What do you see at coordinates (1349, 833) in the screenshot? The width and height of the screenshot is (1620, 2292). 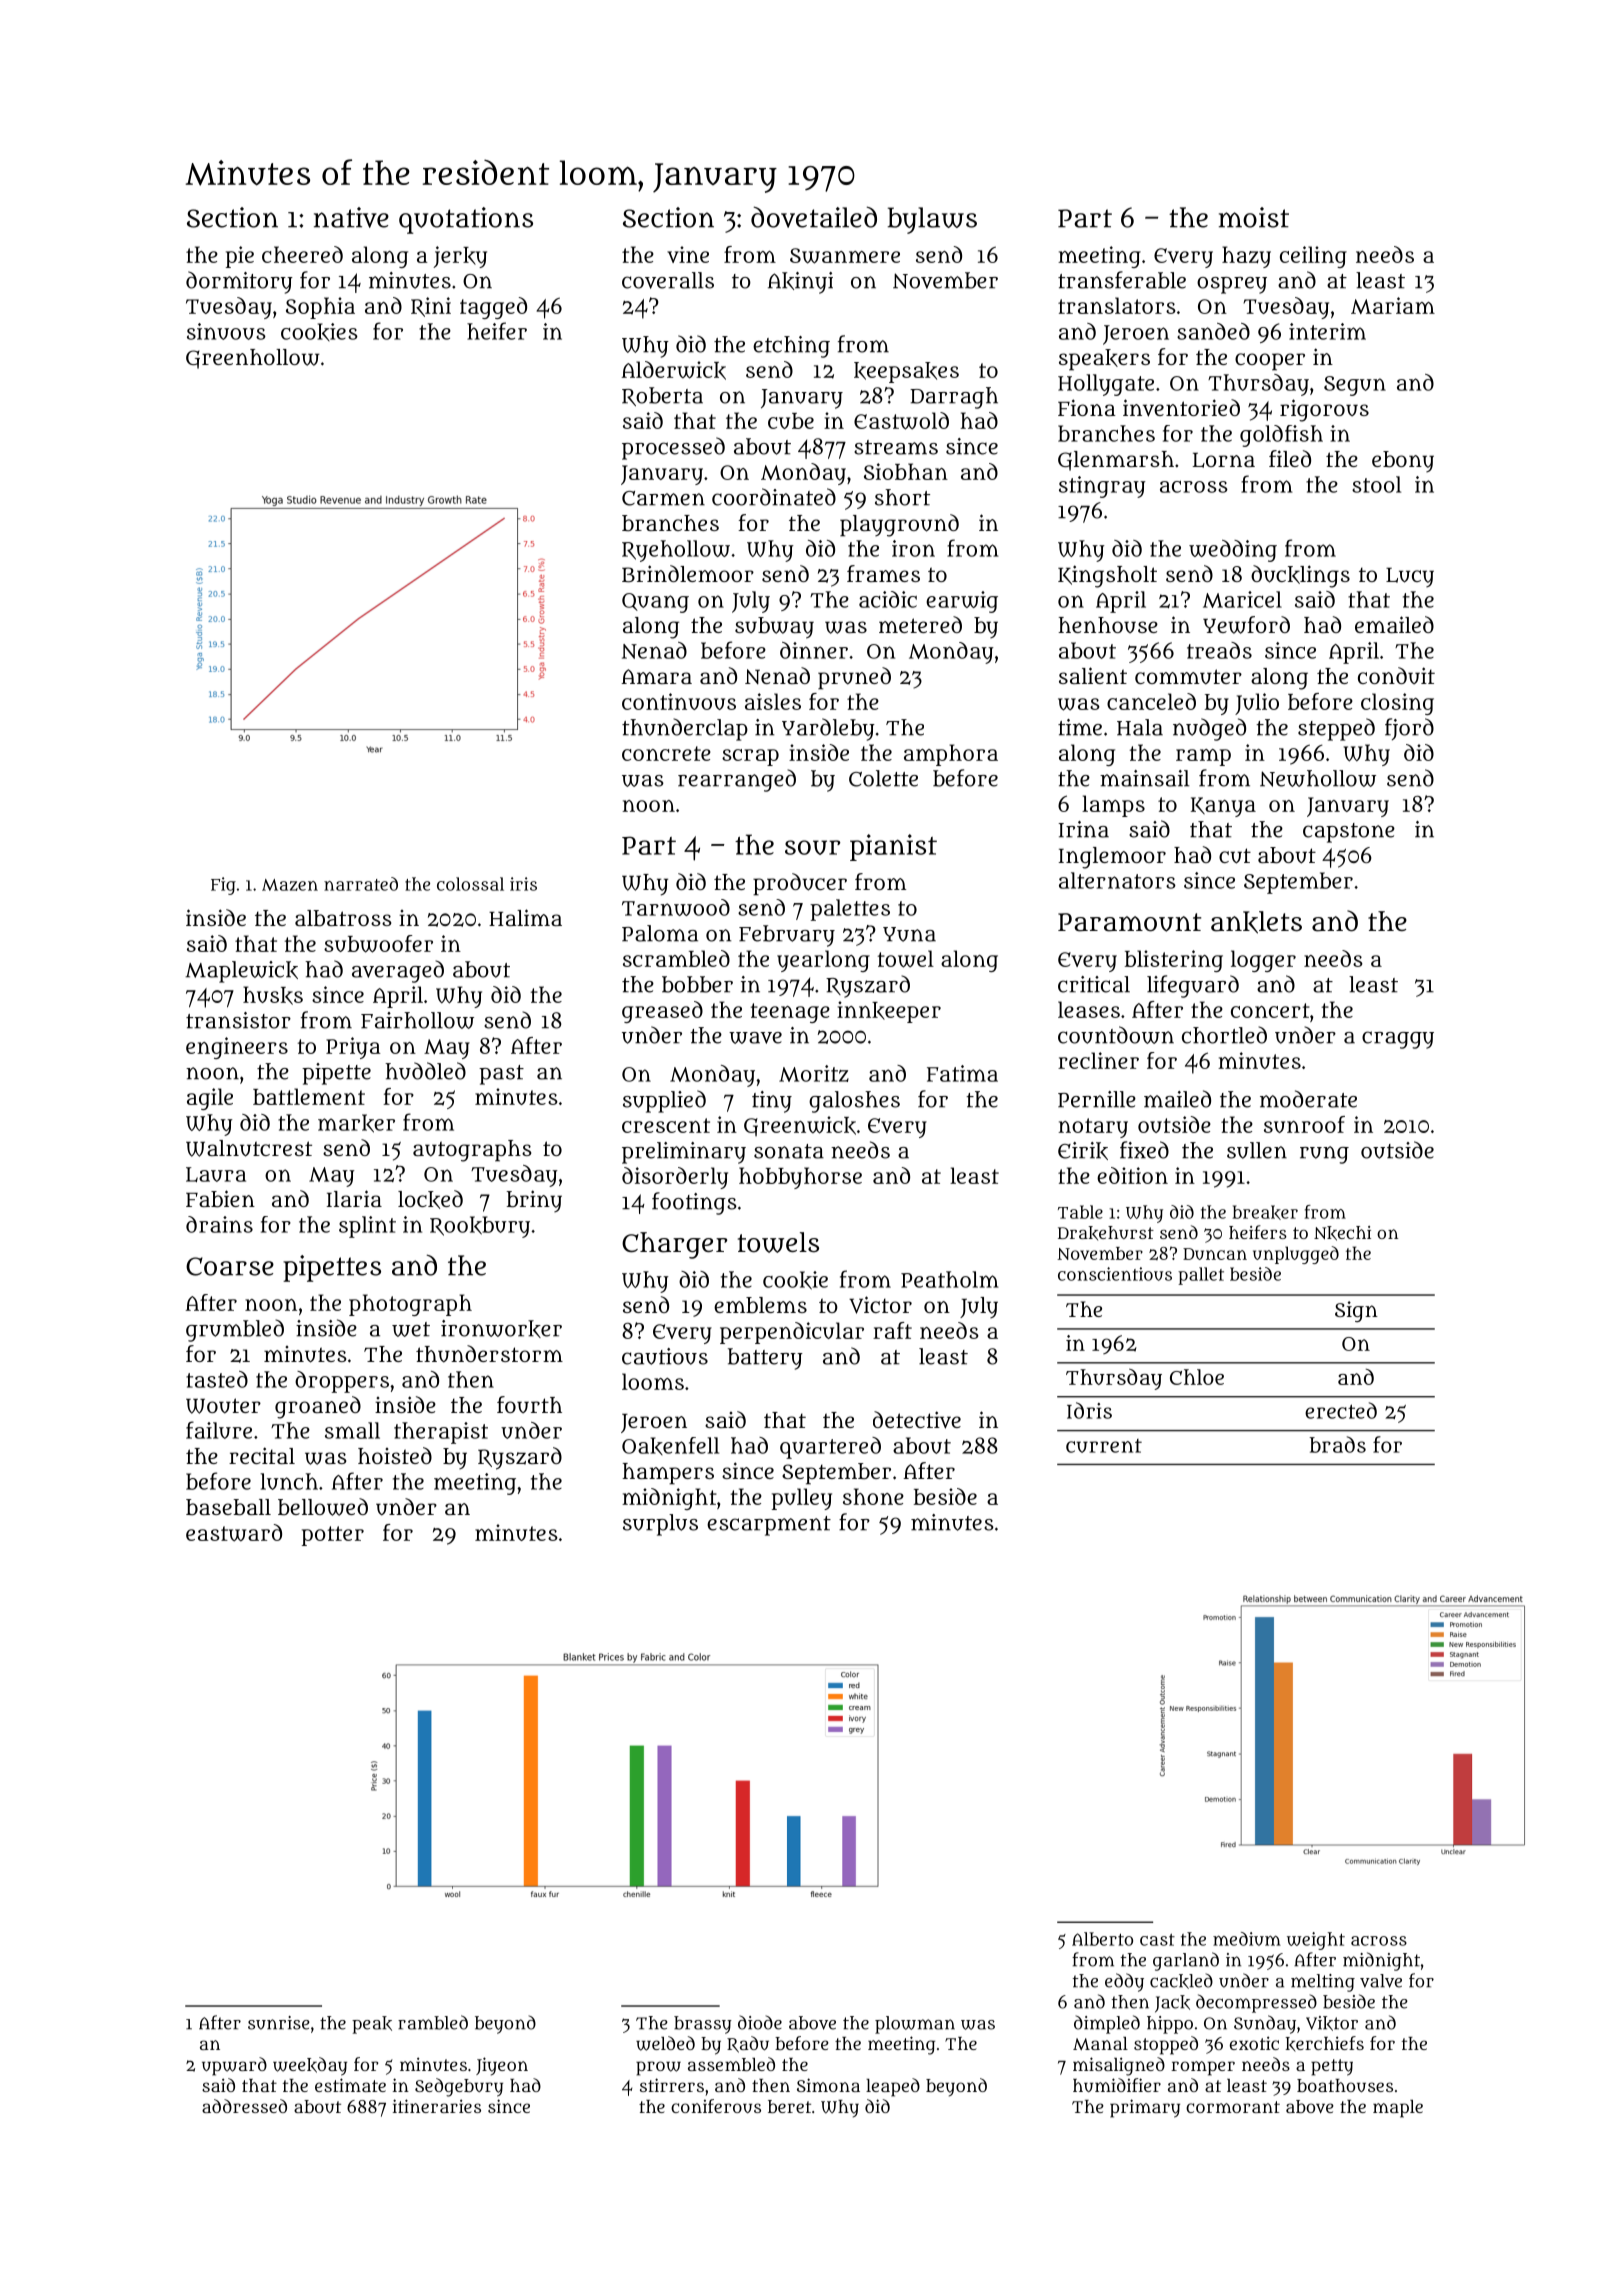 I see `capstone` at bounding box center [1349, 833].
